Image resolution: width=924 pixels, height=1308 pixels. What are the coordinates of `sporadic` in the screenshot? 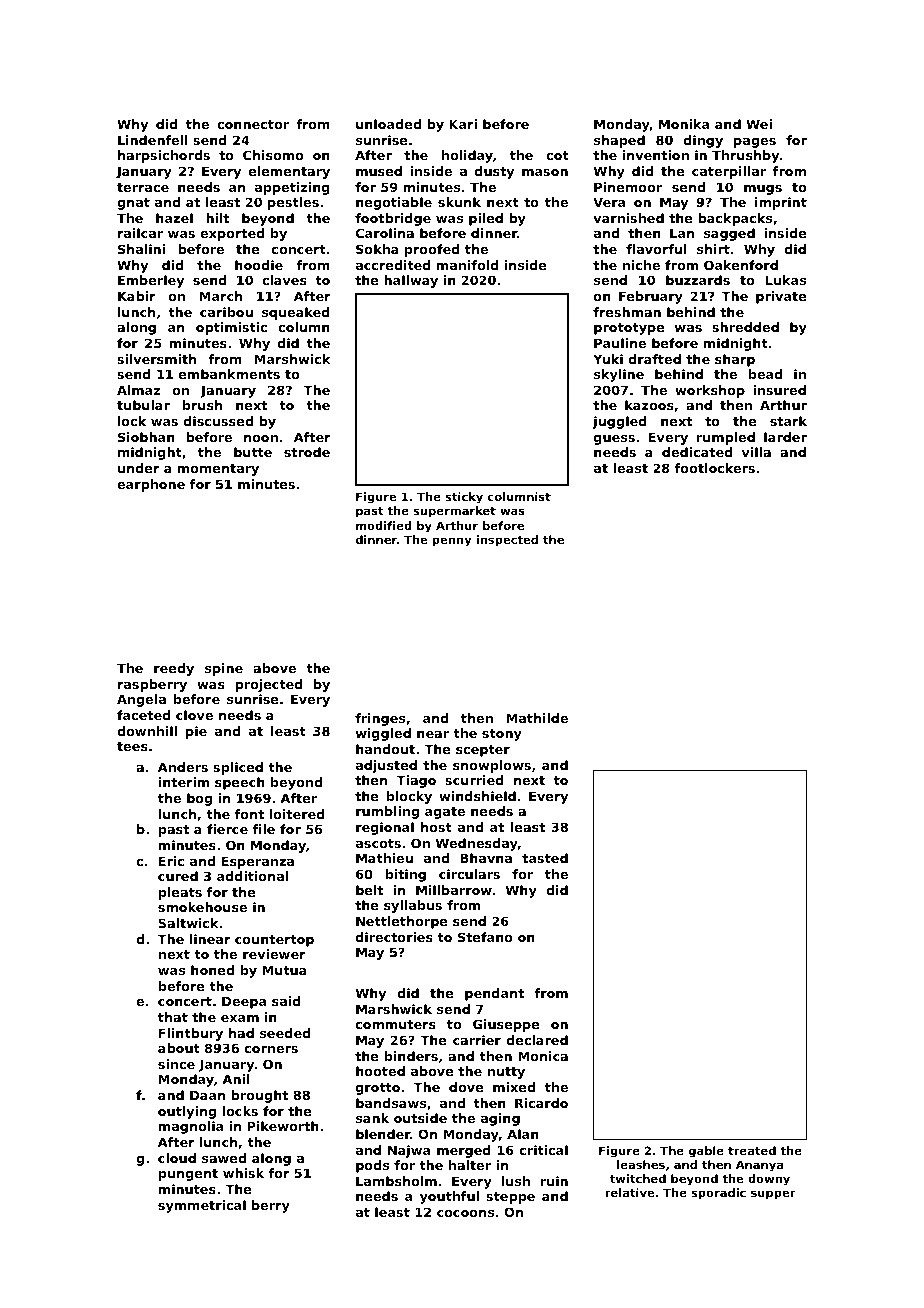 It's located at (718, 1194).
